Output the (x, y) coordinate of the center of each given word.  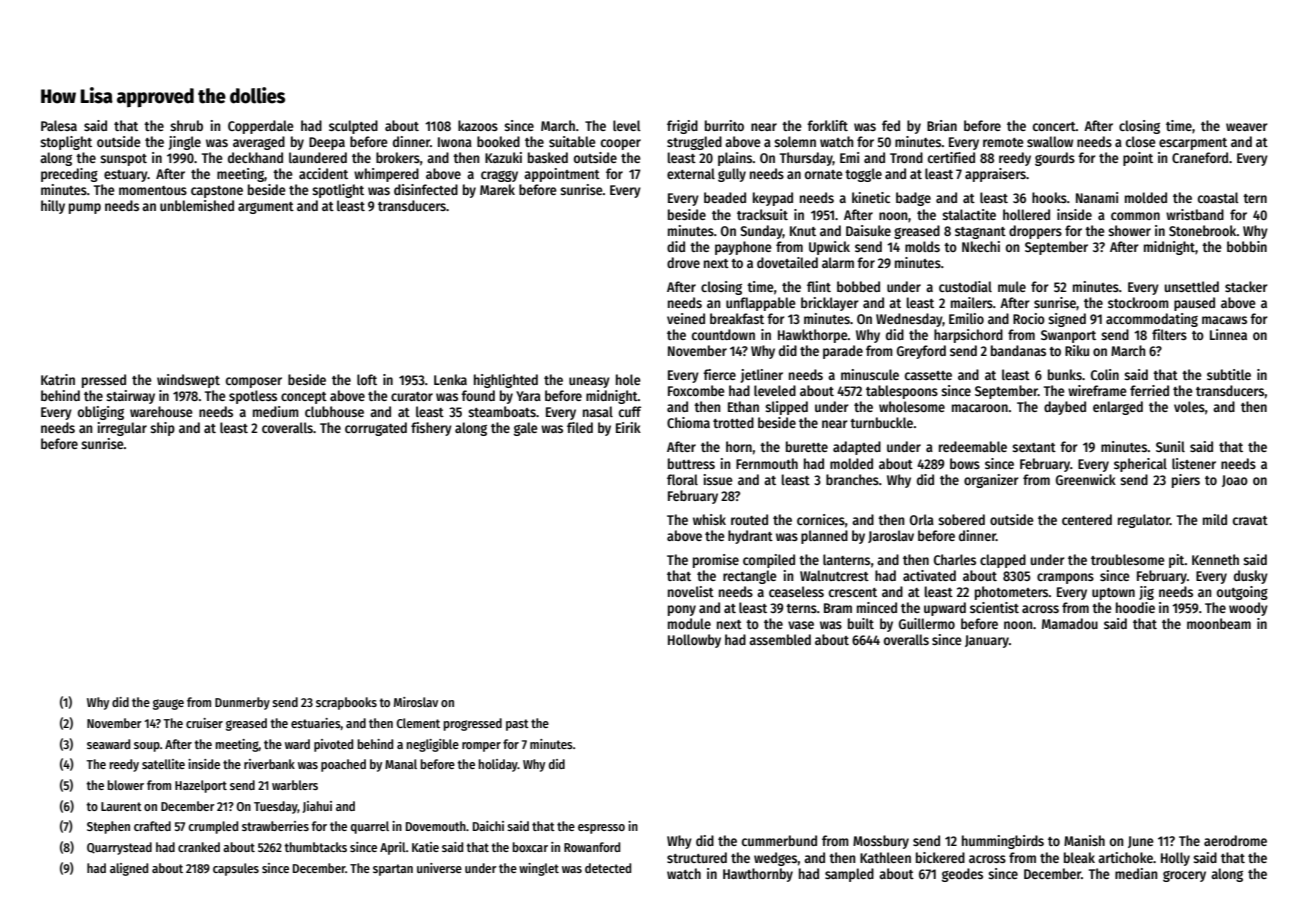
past (517, 725)
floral (682, 479)
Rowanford (592, 847)
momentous (153, 190)
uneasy (589, 382)
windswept (188, 381)
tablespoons (902, 392)
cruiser (204, 723)
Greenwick (1086, 479)
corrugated (376, 429)
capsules (236, 869)
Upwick (829, 248)
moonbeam (1219, 623)
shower (1129, 230)
